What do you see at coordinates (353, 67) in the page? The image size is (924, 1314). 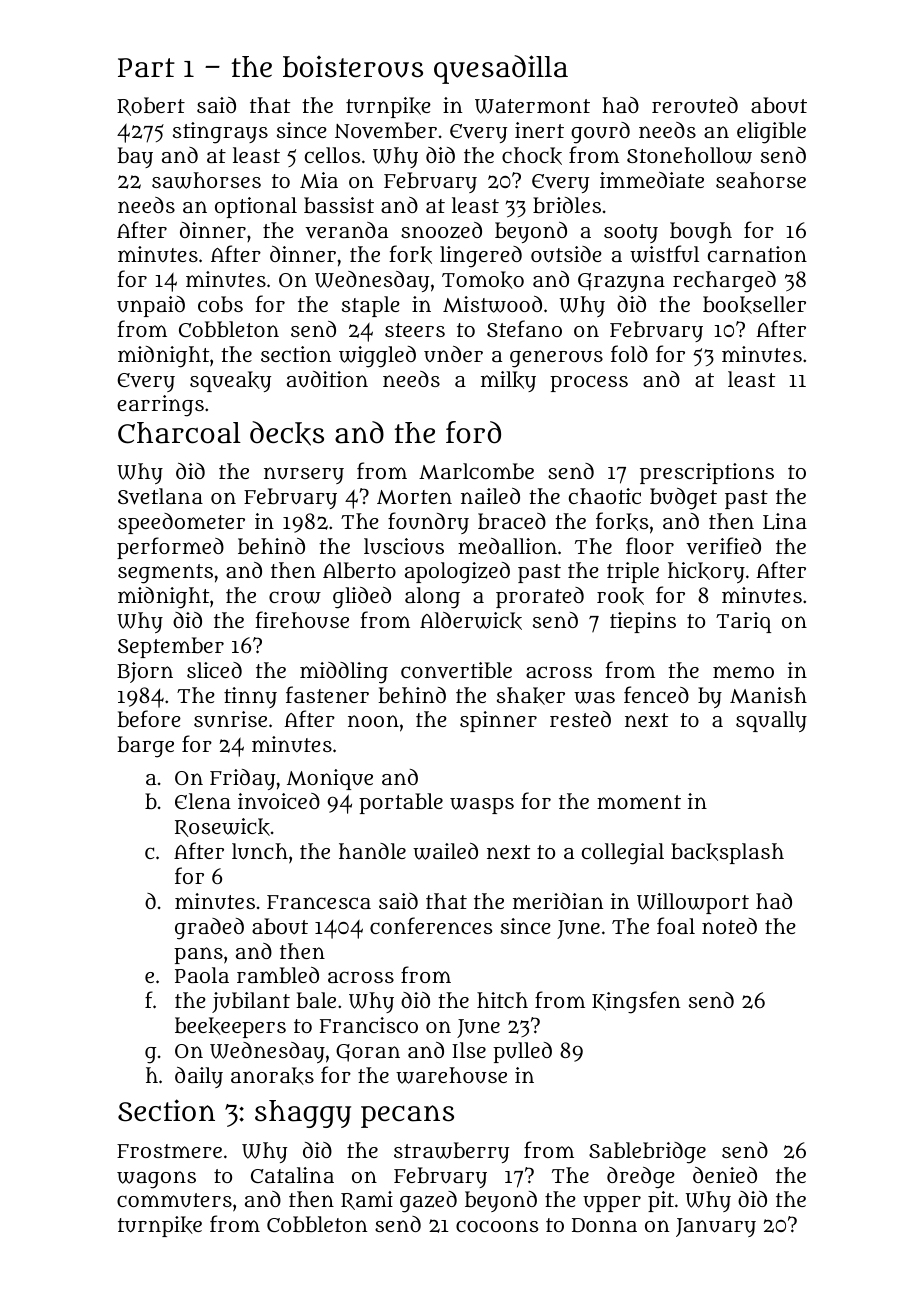 I see `boisterous` at bounding box center [353, 67].
